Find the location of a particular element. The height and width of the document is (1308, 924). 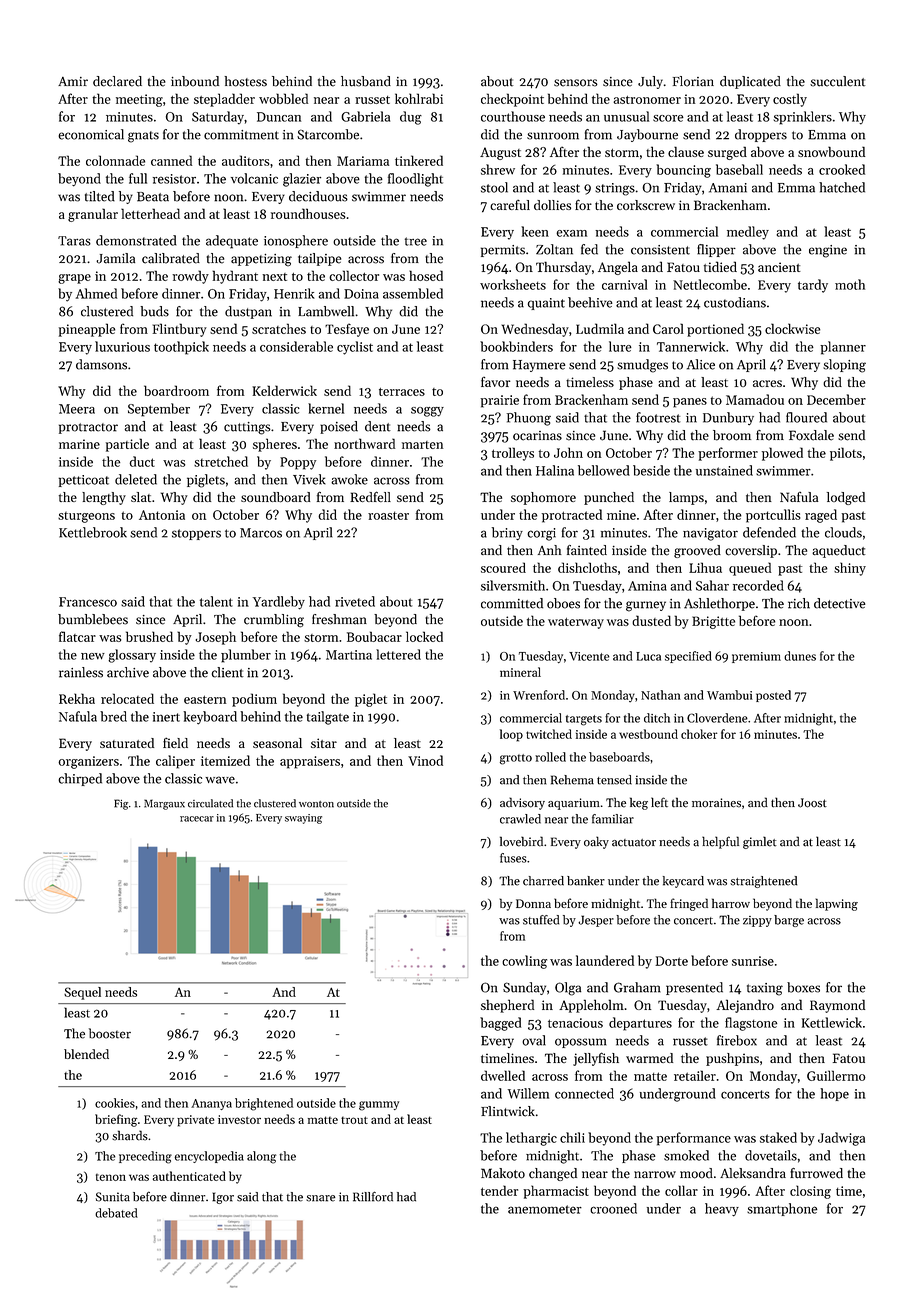

pharmacist is located at coordinates (556, 1192).
